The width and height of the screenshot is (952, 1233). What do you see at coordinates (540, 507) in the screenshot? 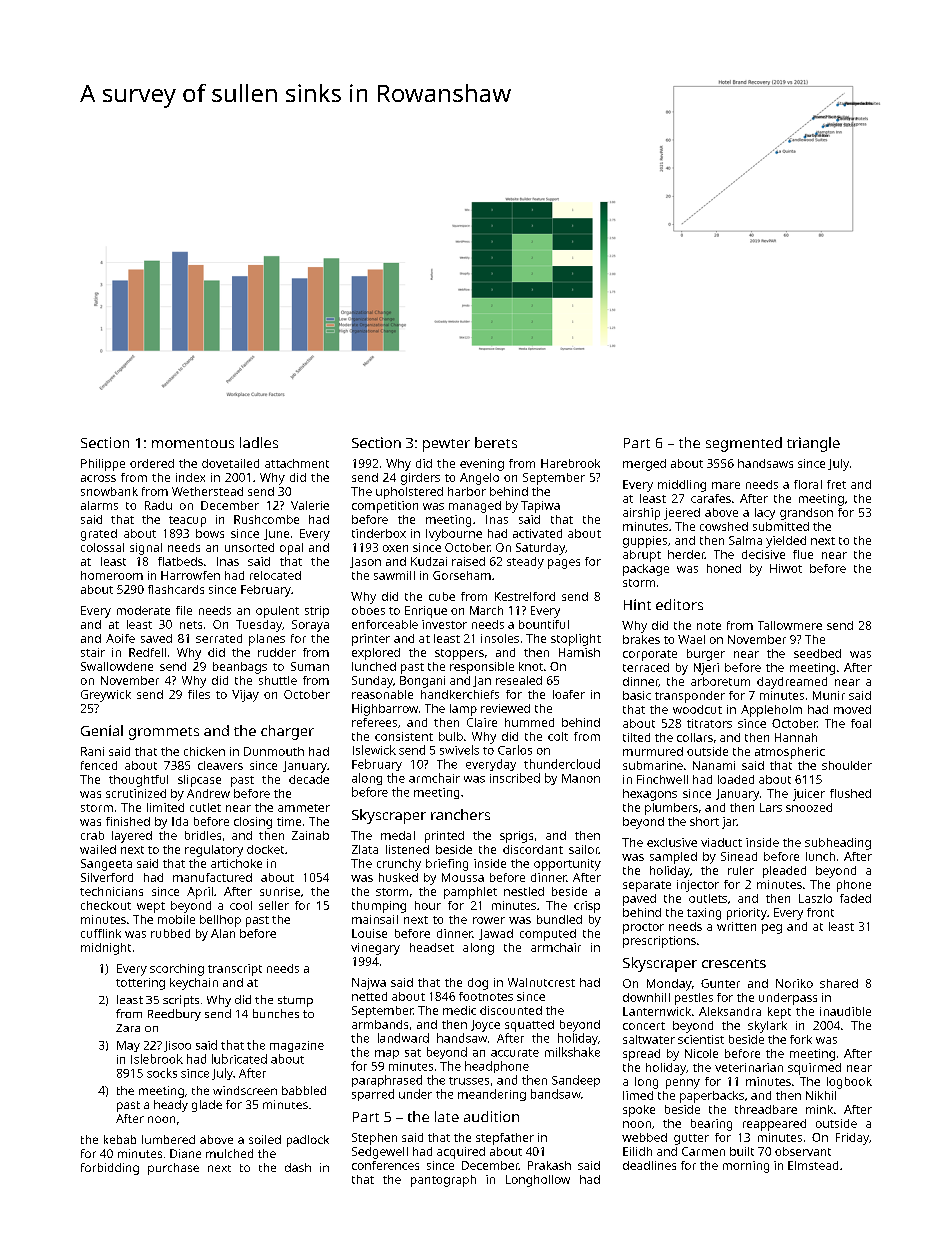
I see `Tapiwa` at bounding box center [540, 507].
